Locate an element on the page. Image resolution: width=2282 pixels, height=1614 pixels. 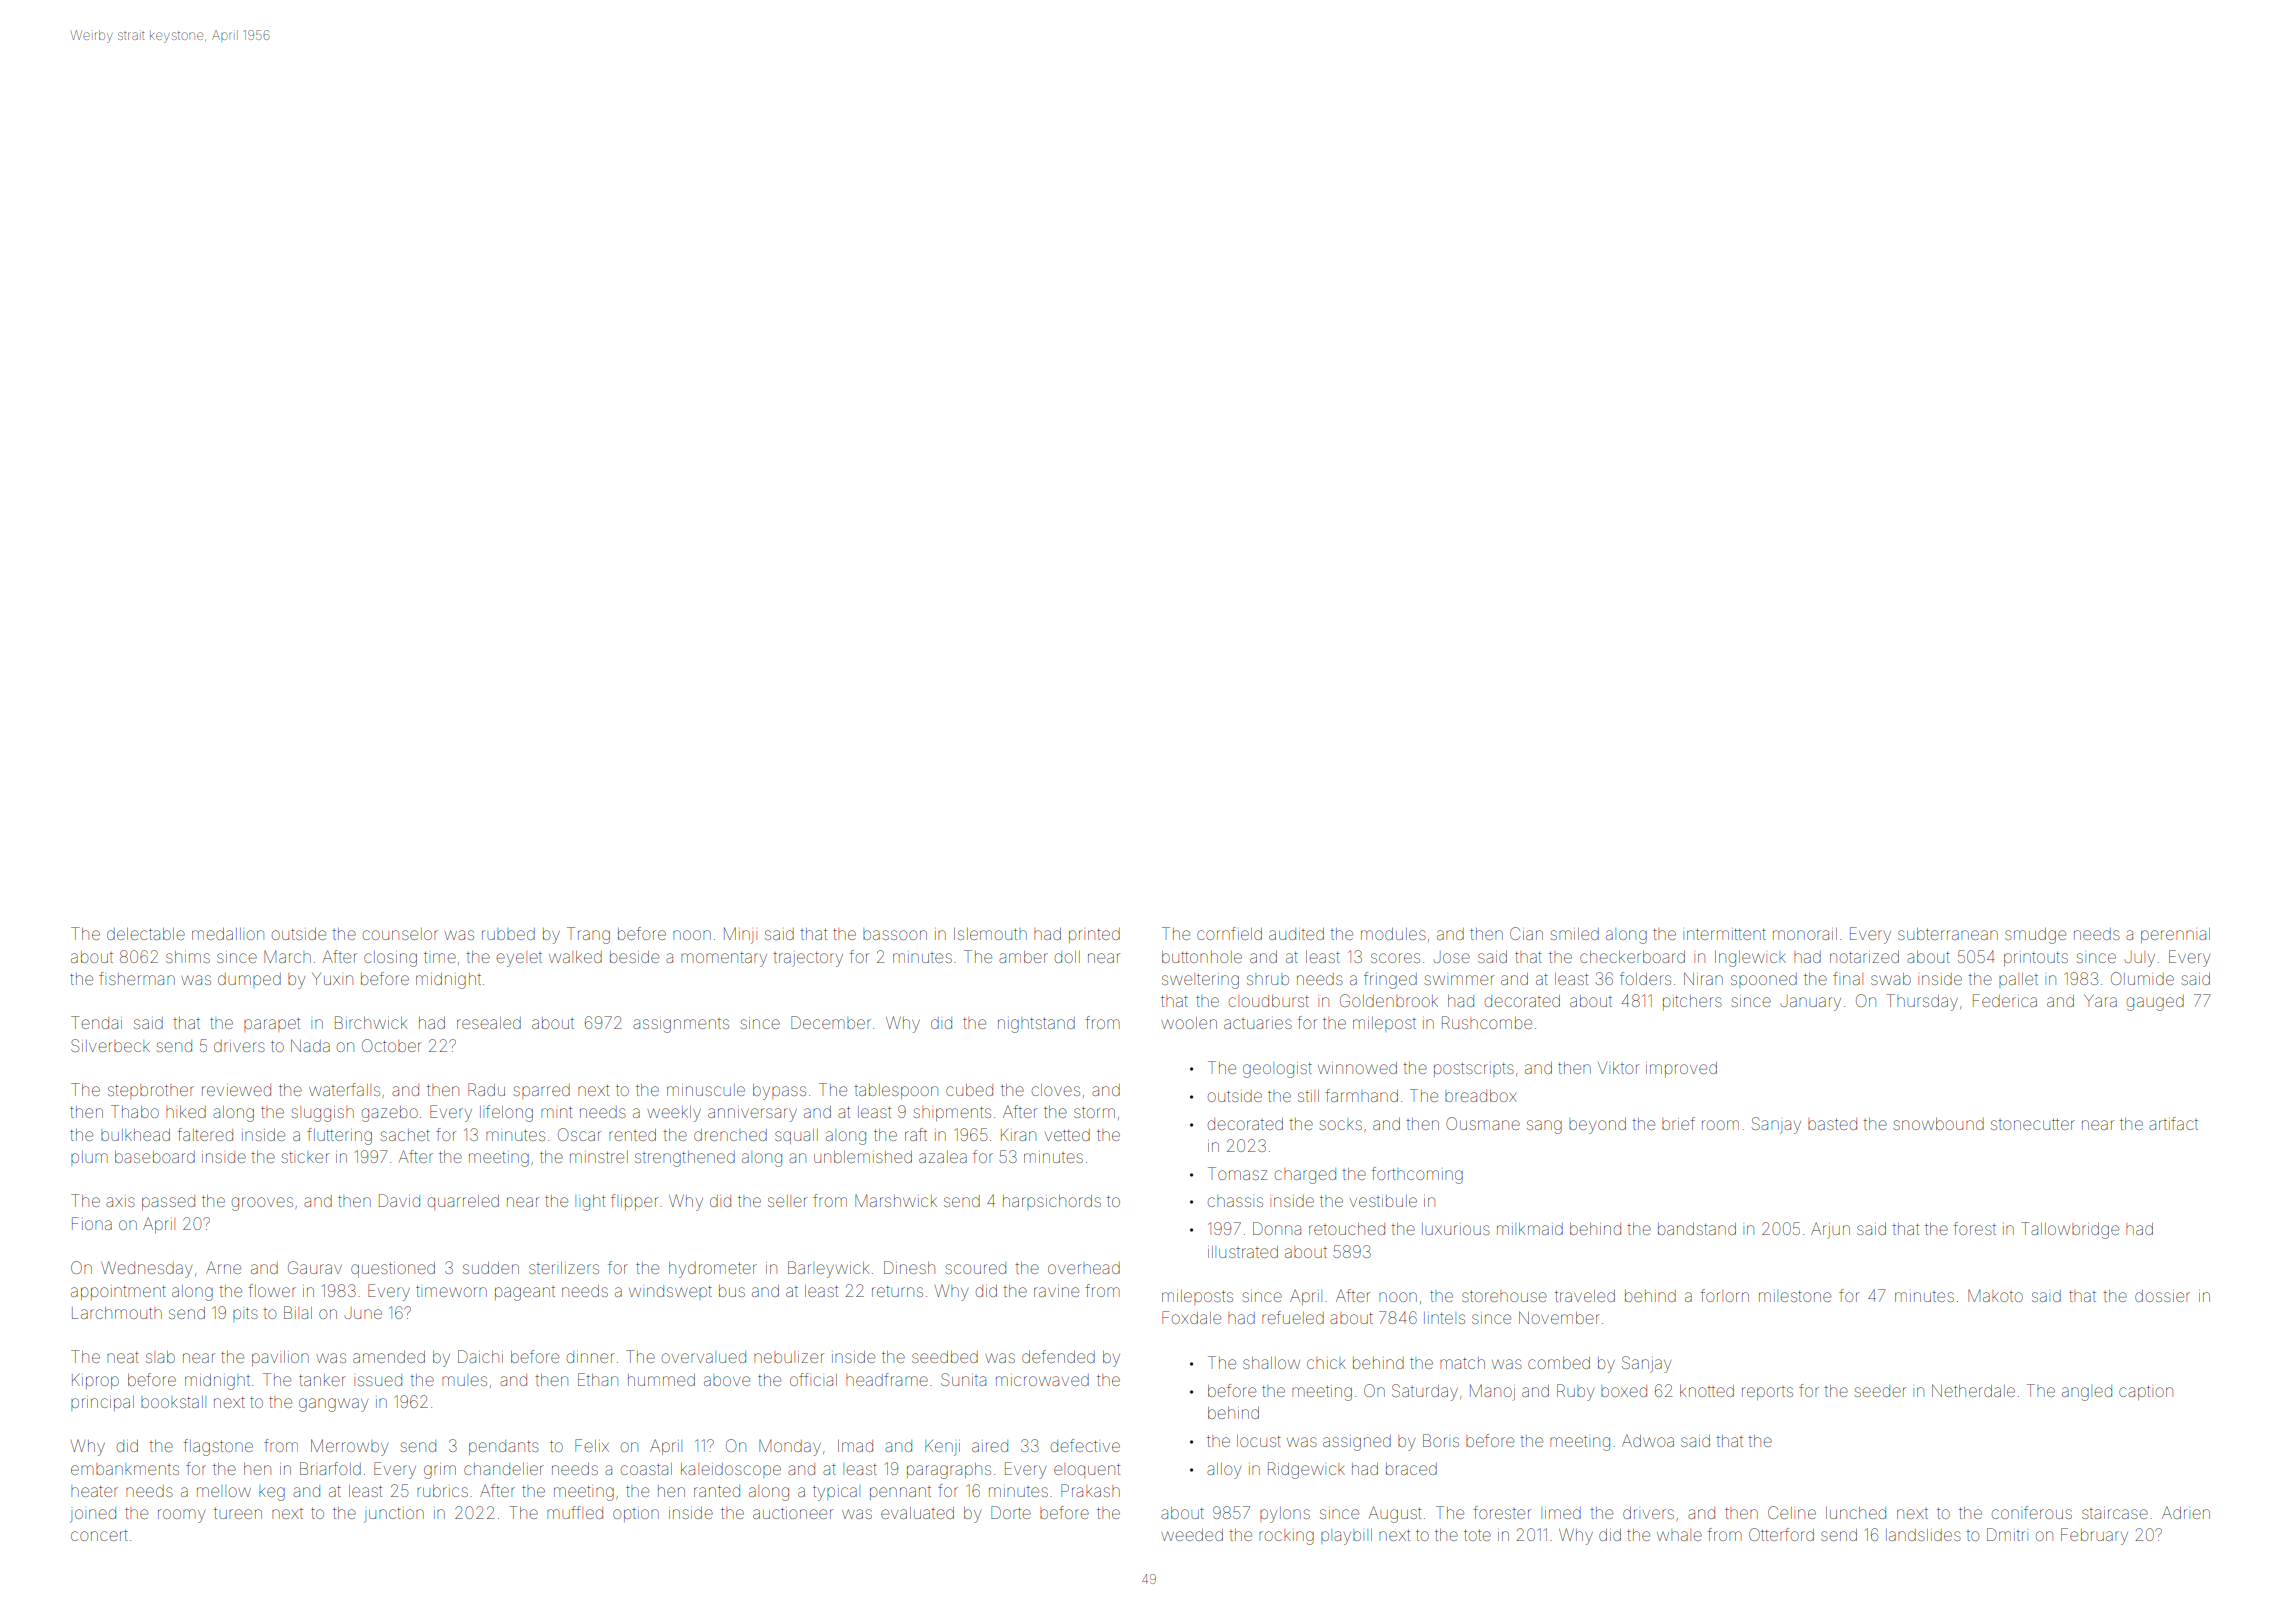
junction is located at coordinates (394, 1515).
